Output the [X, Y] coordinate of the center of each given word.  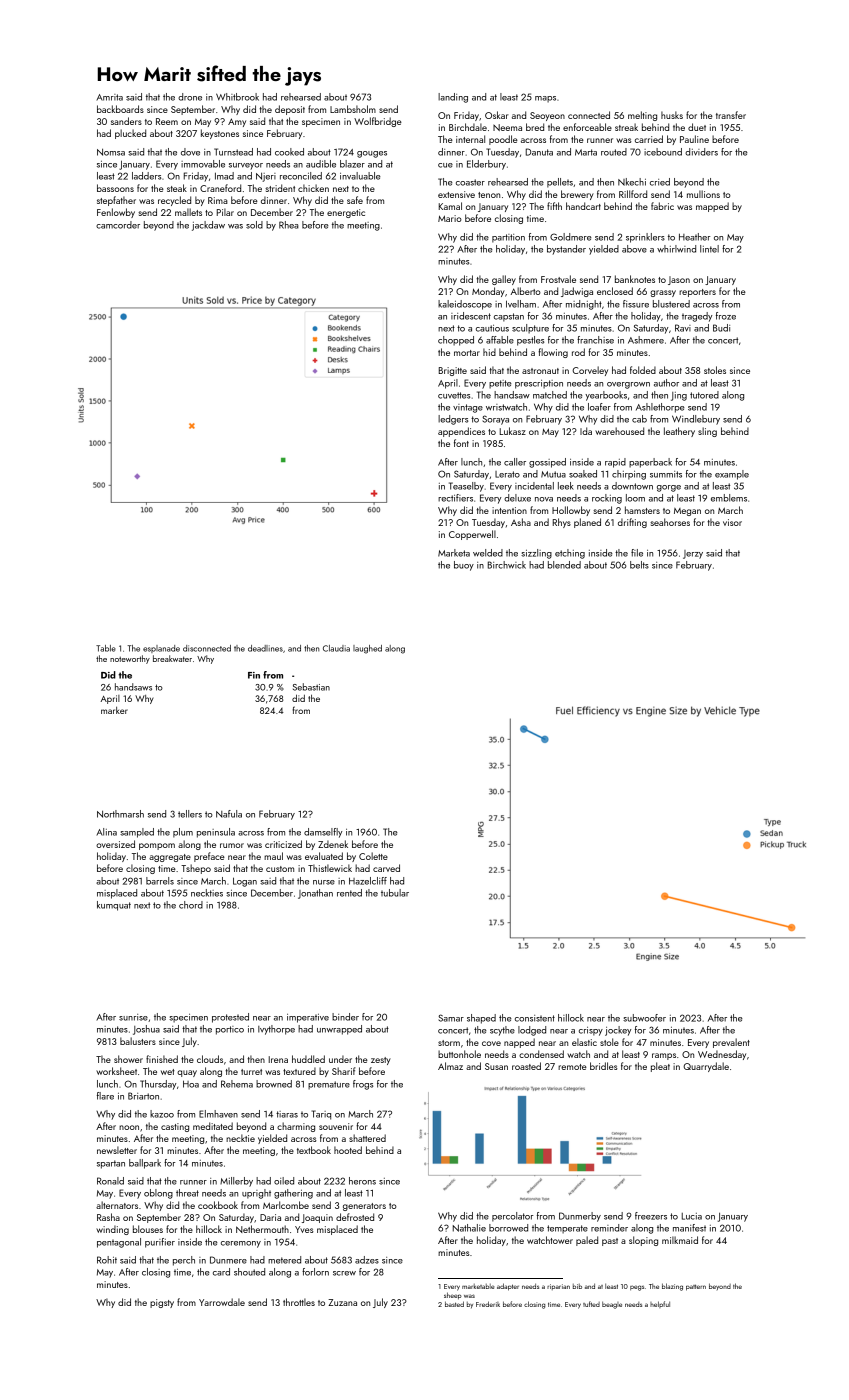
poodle [503, 140]
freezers [651, 1216]
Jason [679, 280]
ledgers [453, 420]
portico [230, 1030]
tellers [190, 814]
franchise [595, 340]
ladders [146, 176]
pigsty [162, 1303]
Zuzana [342, 1302]
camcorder [118, 225]
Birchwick [507, 565]
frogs [363, 1085]
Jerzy [693, 554]
